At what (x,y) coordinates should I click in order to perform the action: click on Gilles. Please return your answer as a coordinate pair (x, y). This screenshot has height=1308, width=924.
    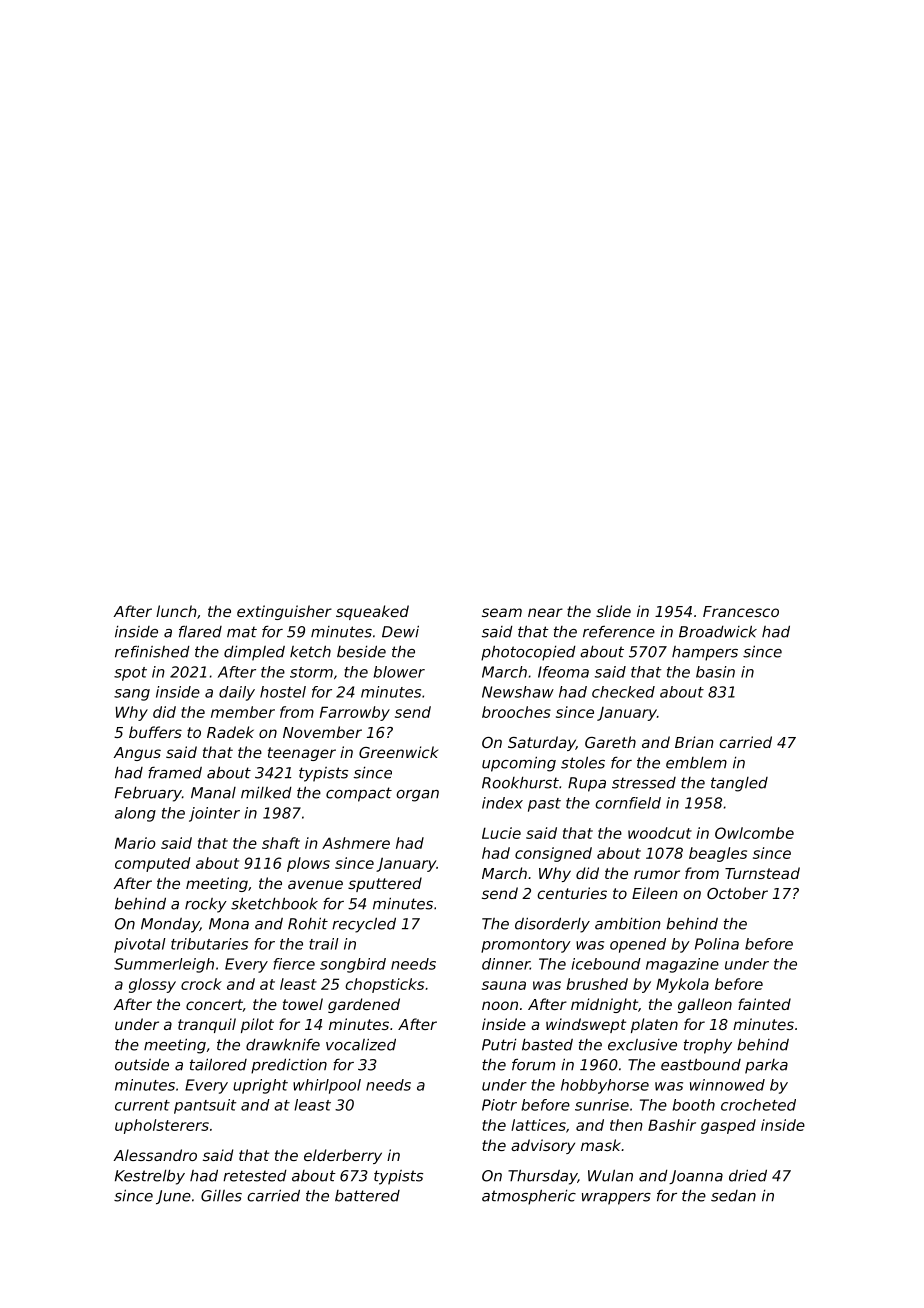
    Looking at the image, I should click on (221, 1196).
